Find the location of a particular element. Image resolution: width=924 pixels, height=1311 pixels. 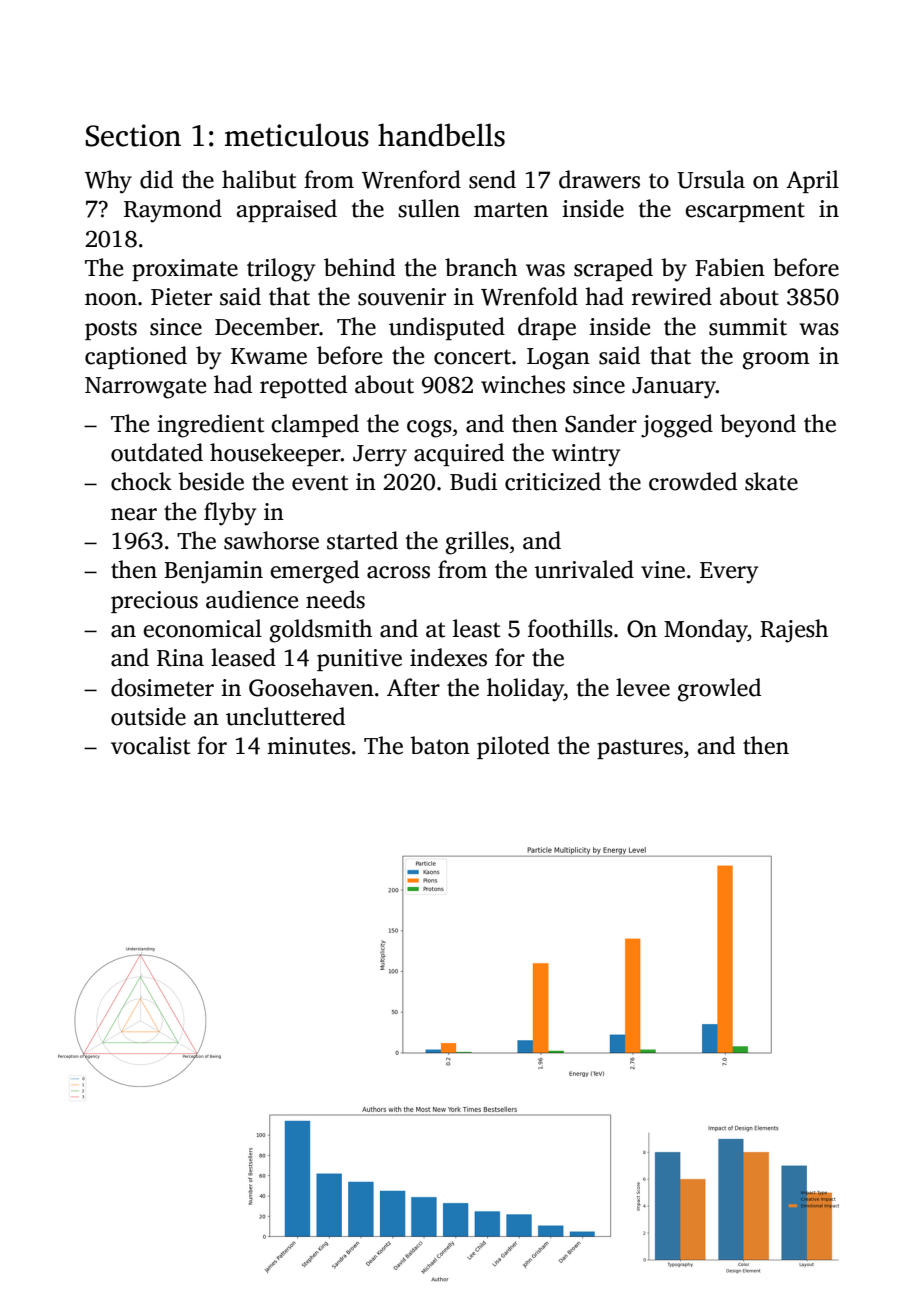

precious is located at coordinates (154, 602).
